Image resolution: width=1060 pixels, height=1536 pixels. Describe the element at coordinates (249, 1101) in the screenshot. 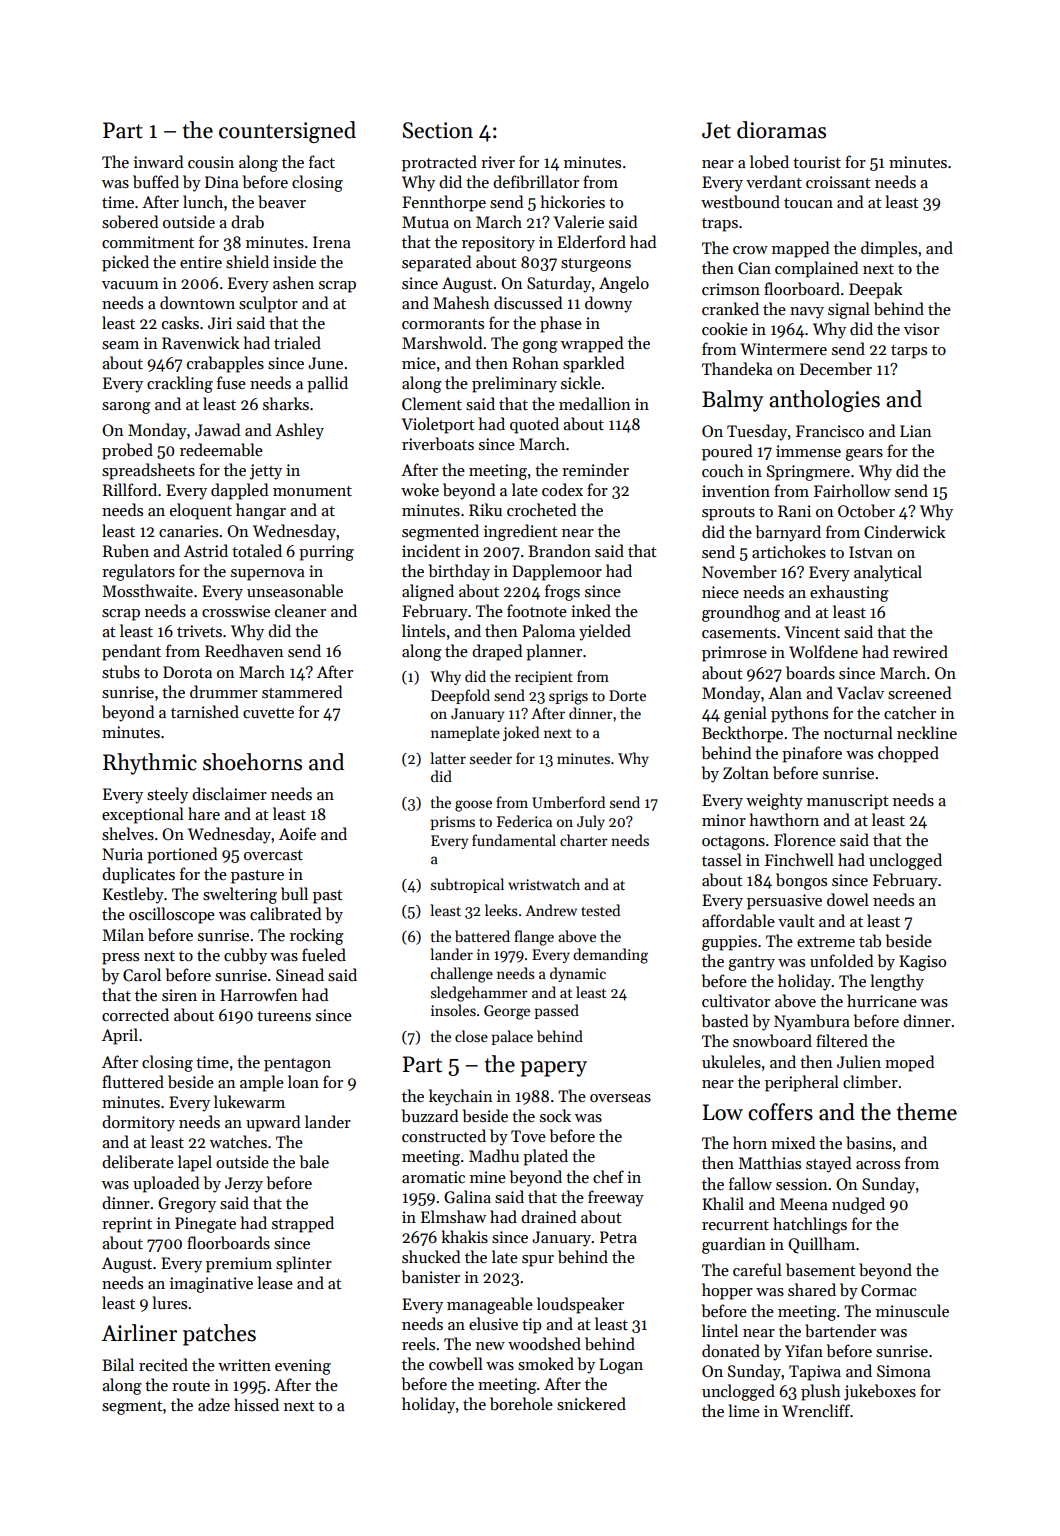

I see `lukewarm` at that location.
